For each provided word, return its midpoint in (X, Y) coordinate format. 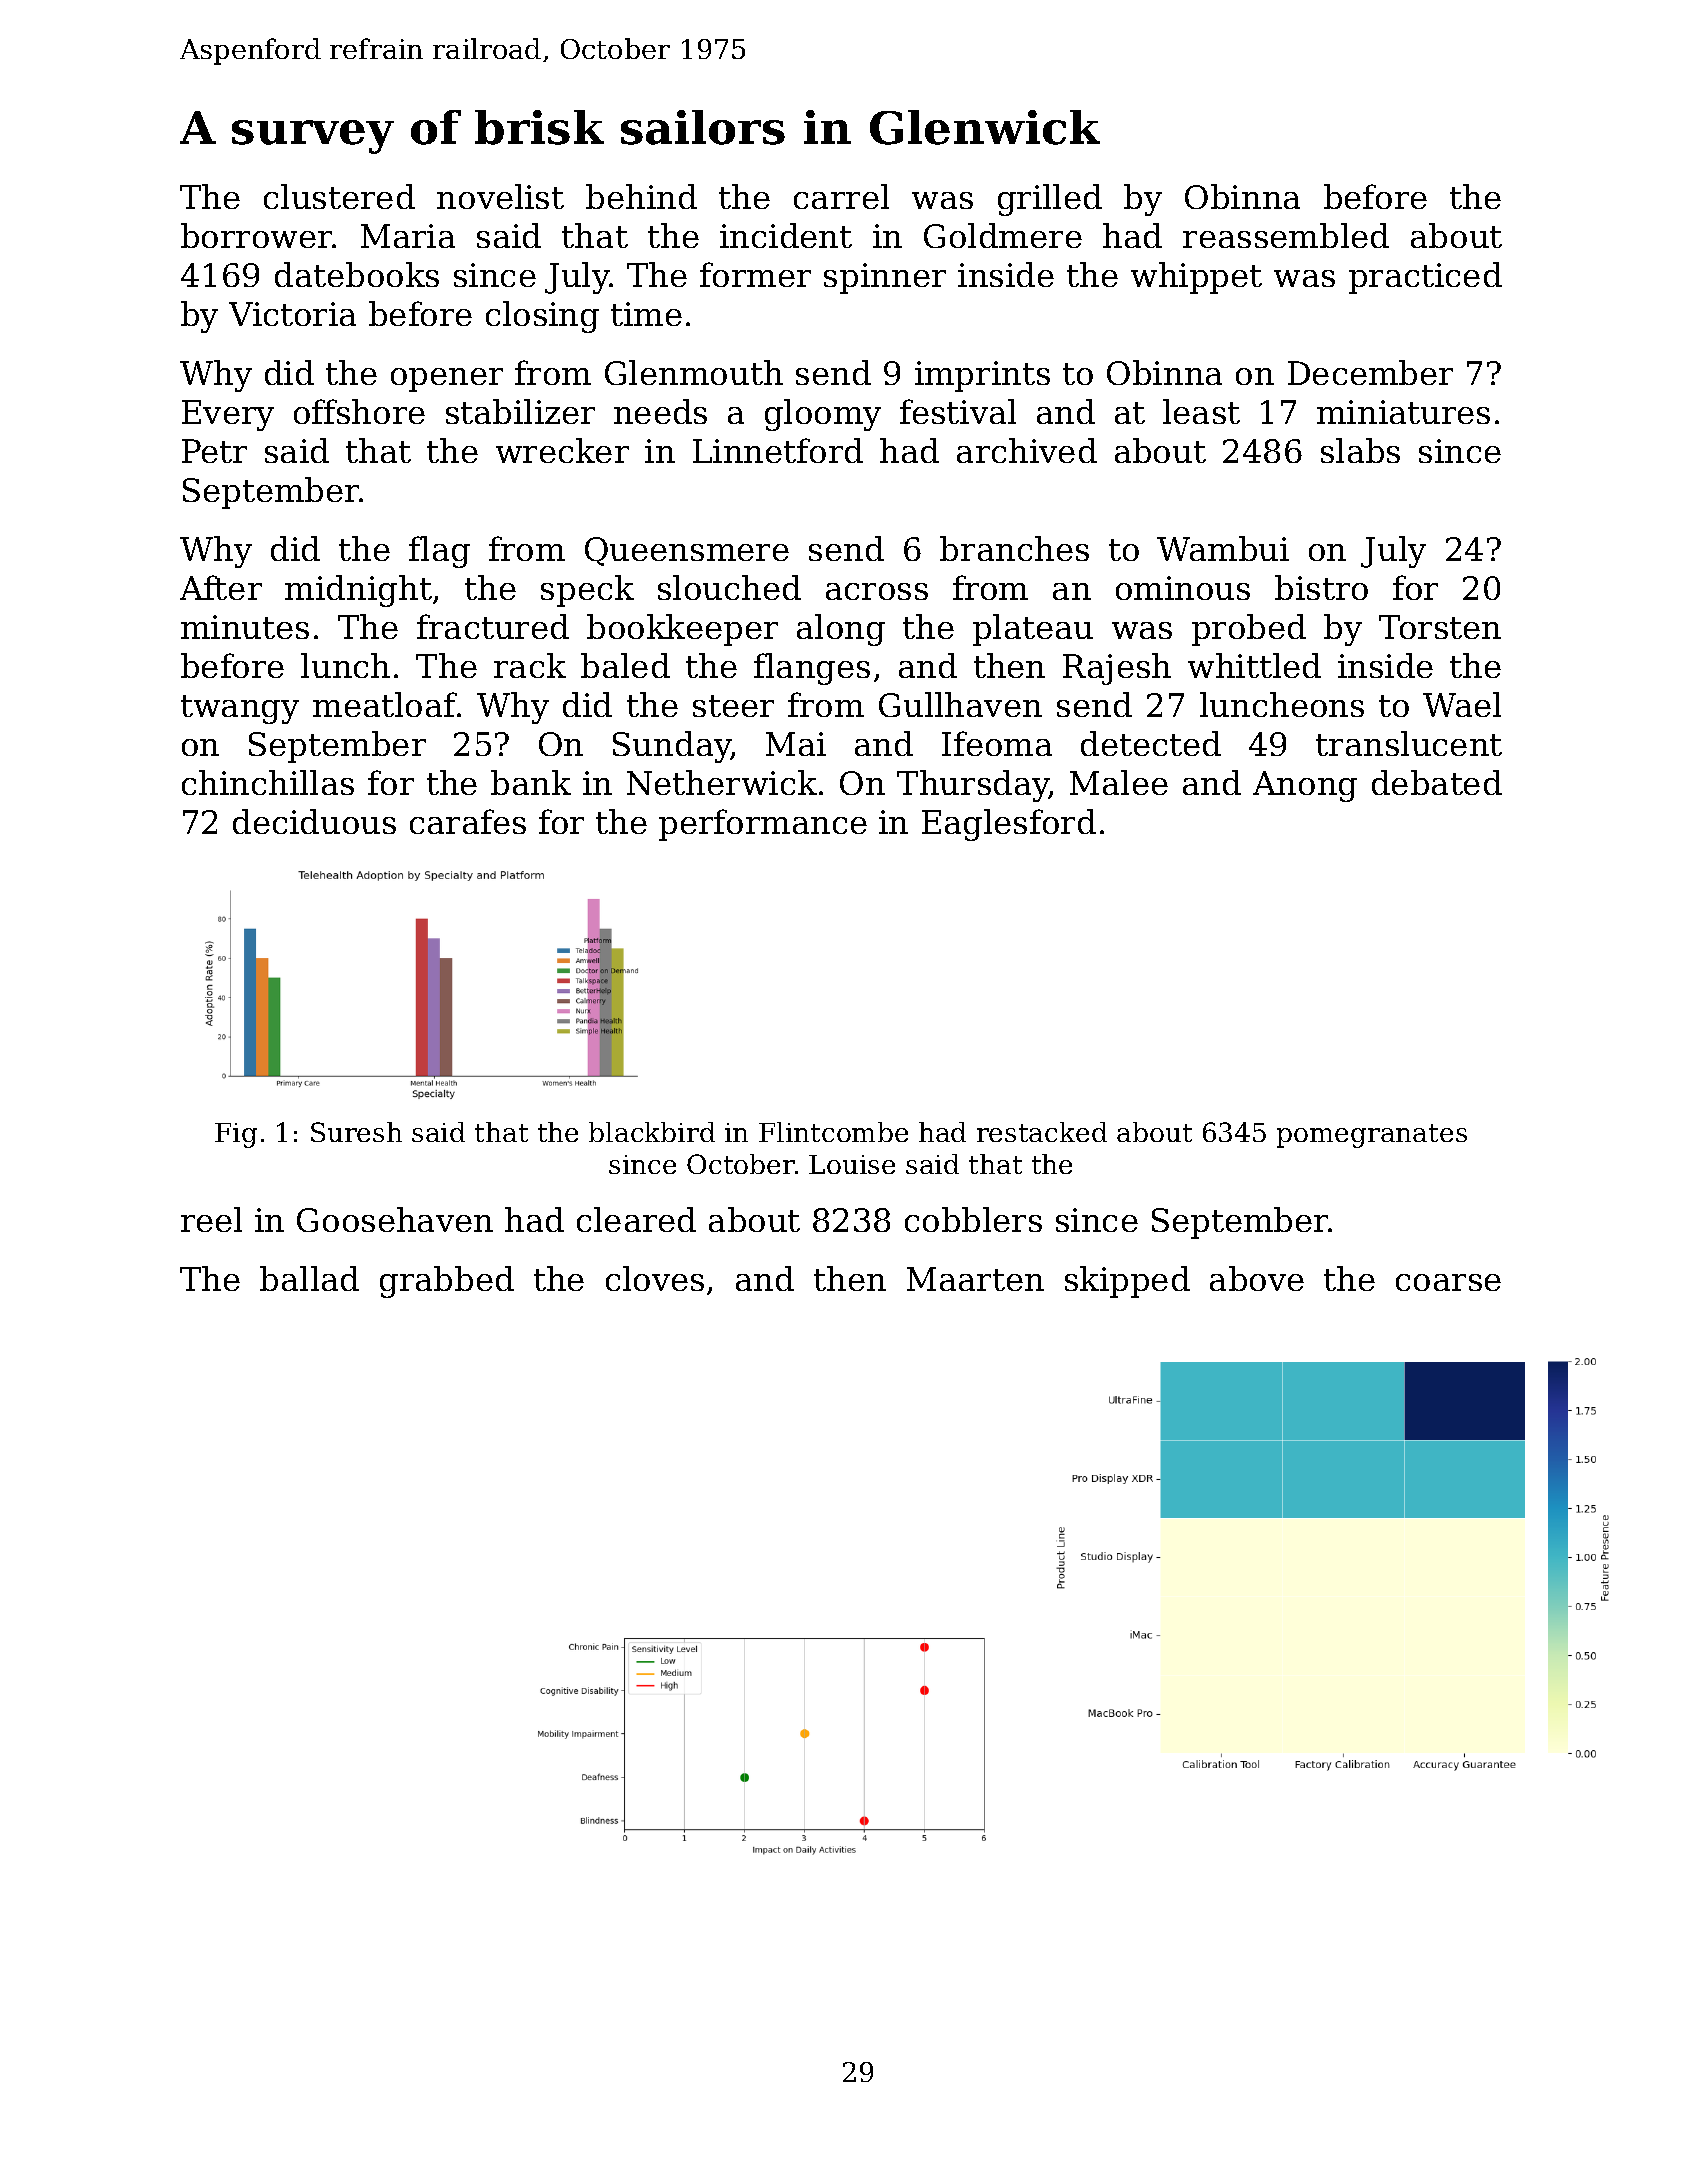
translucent (1409, 743)
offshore (359, 411)
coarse (1448, 1282)
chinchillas (268, 782)
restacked (1042, 1132)
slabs (1360, 450)
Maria (408, 236)
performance (763, 825)
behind (641, 196)
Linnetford (778, 450)
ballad (309, 1278)
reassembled (1286, 235)
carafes (468, 821)
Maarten (975, 1279)
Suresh (356, 1132)
